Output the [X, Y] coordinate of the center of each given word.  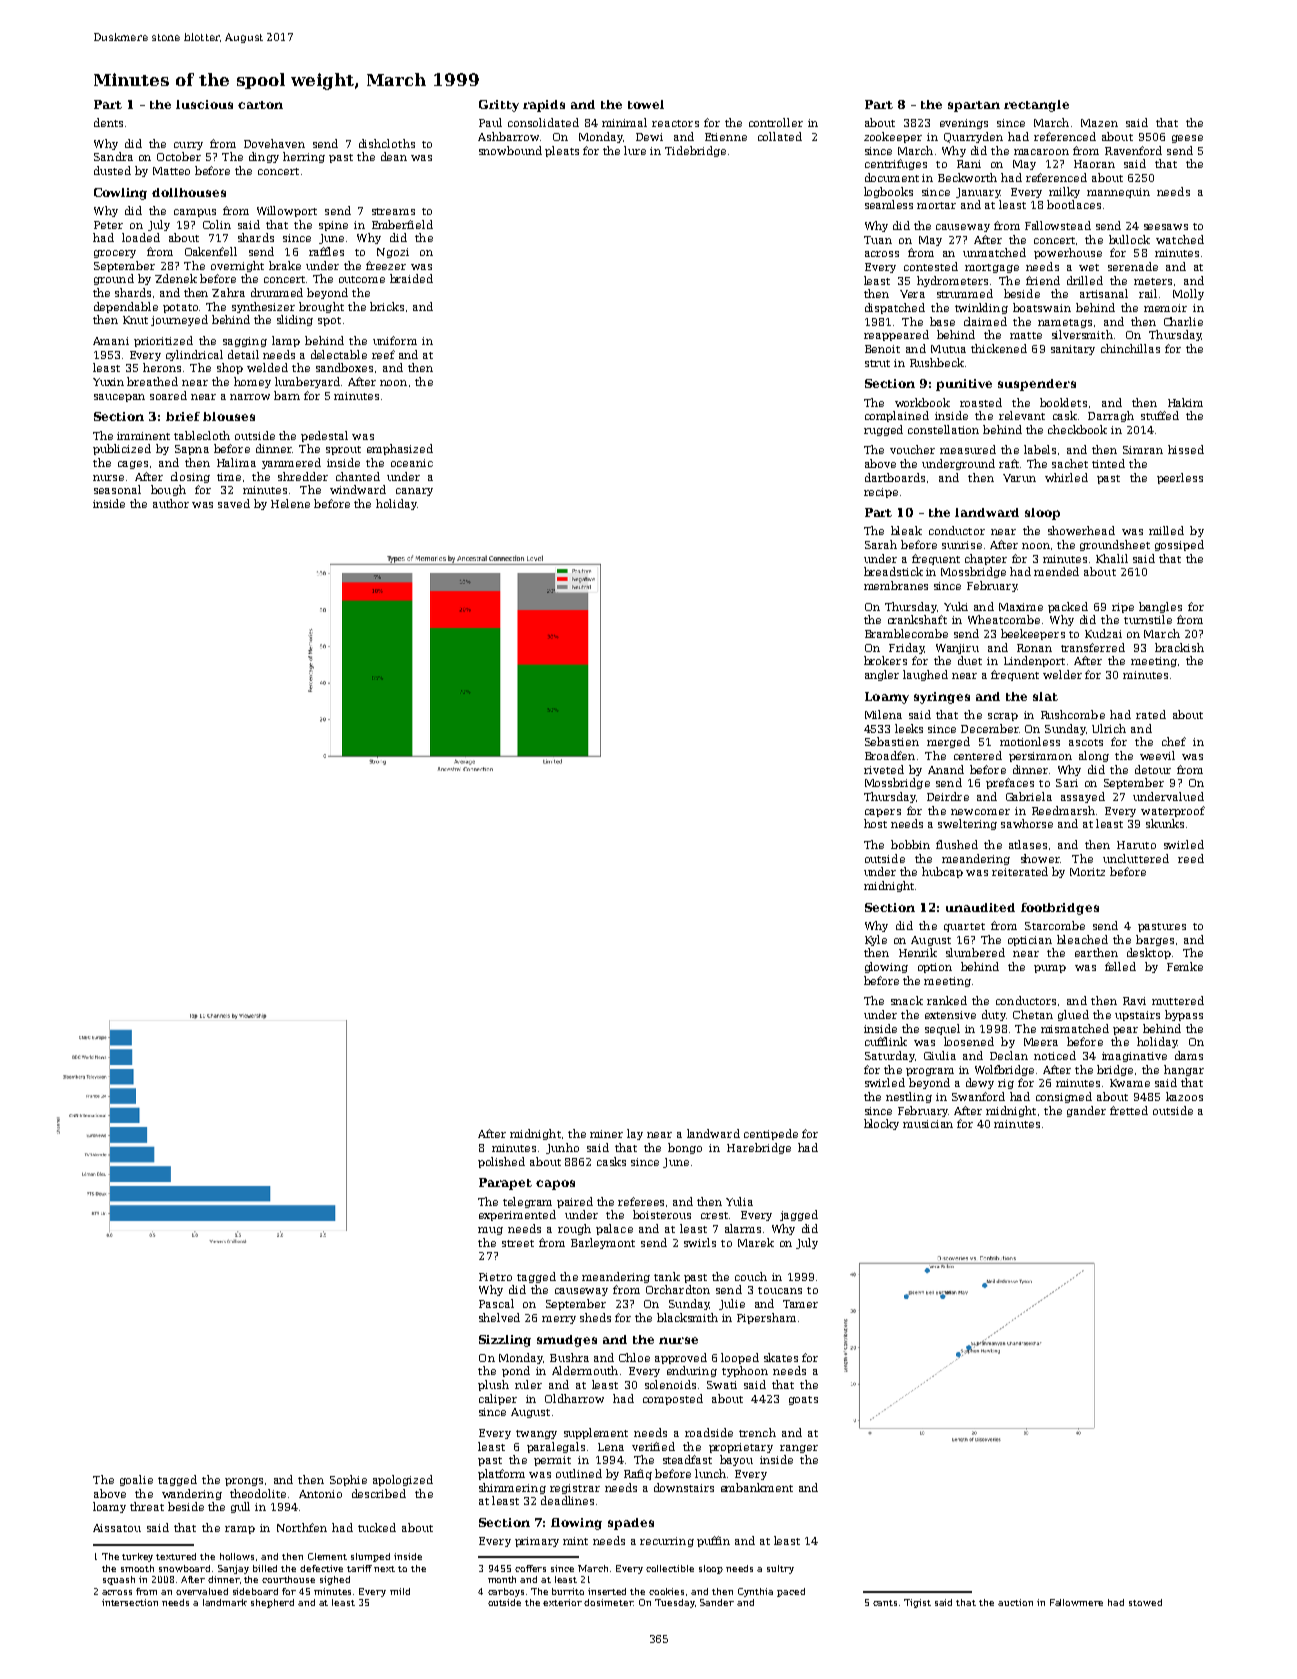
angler [882, 675]
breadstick [893, 571]
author [171, 503]
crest [714, 1215]
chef [1174, 741]
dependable [126, 307]
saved [234, 503]
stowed [1145, 1602]
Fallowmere [1076, 1602]
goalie [136, 1480]
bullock [1129, 239]
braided [411, 278]
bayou [736, 1460]
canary [414, 492]
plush [493, 1385]
